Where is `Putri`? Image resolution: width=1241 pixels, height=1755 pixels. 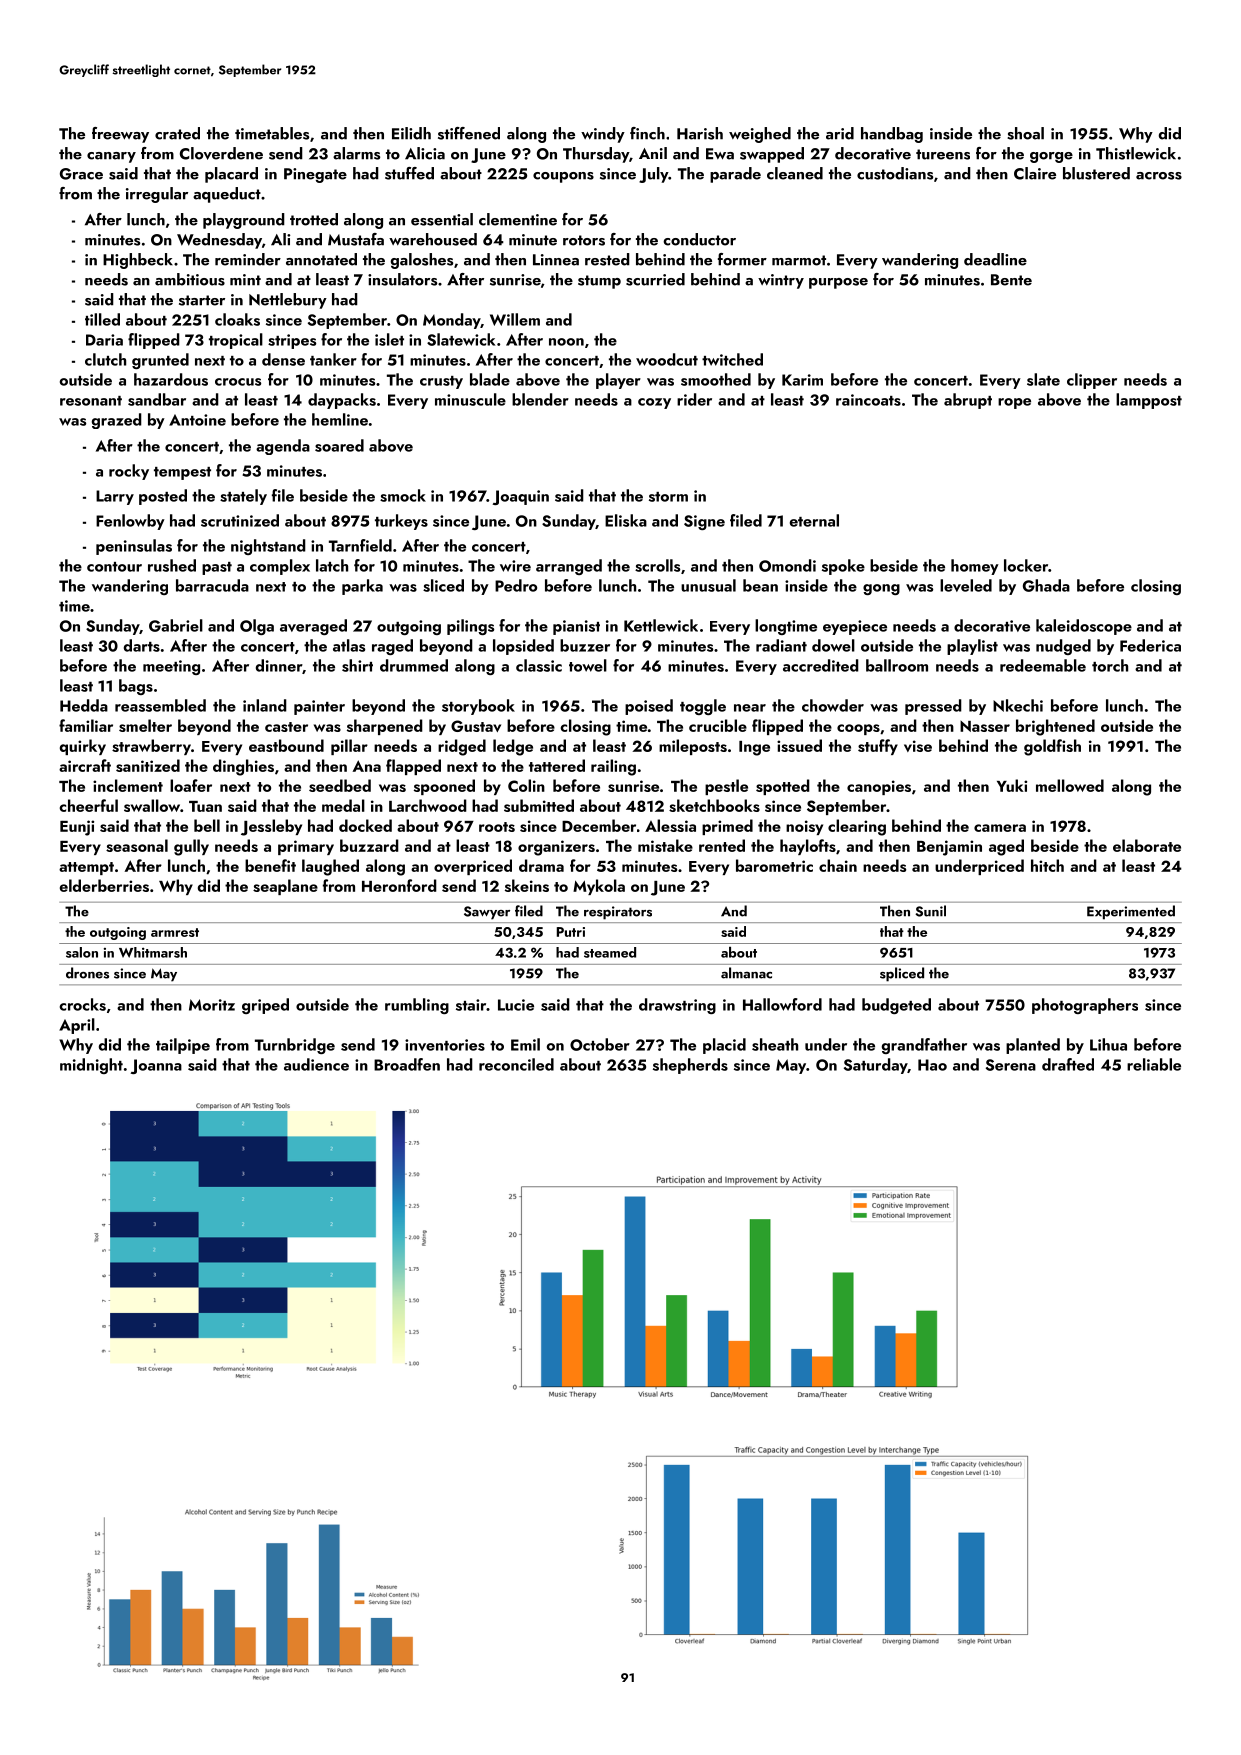
Putri is located at coordinates (571, 932).
